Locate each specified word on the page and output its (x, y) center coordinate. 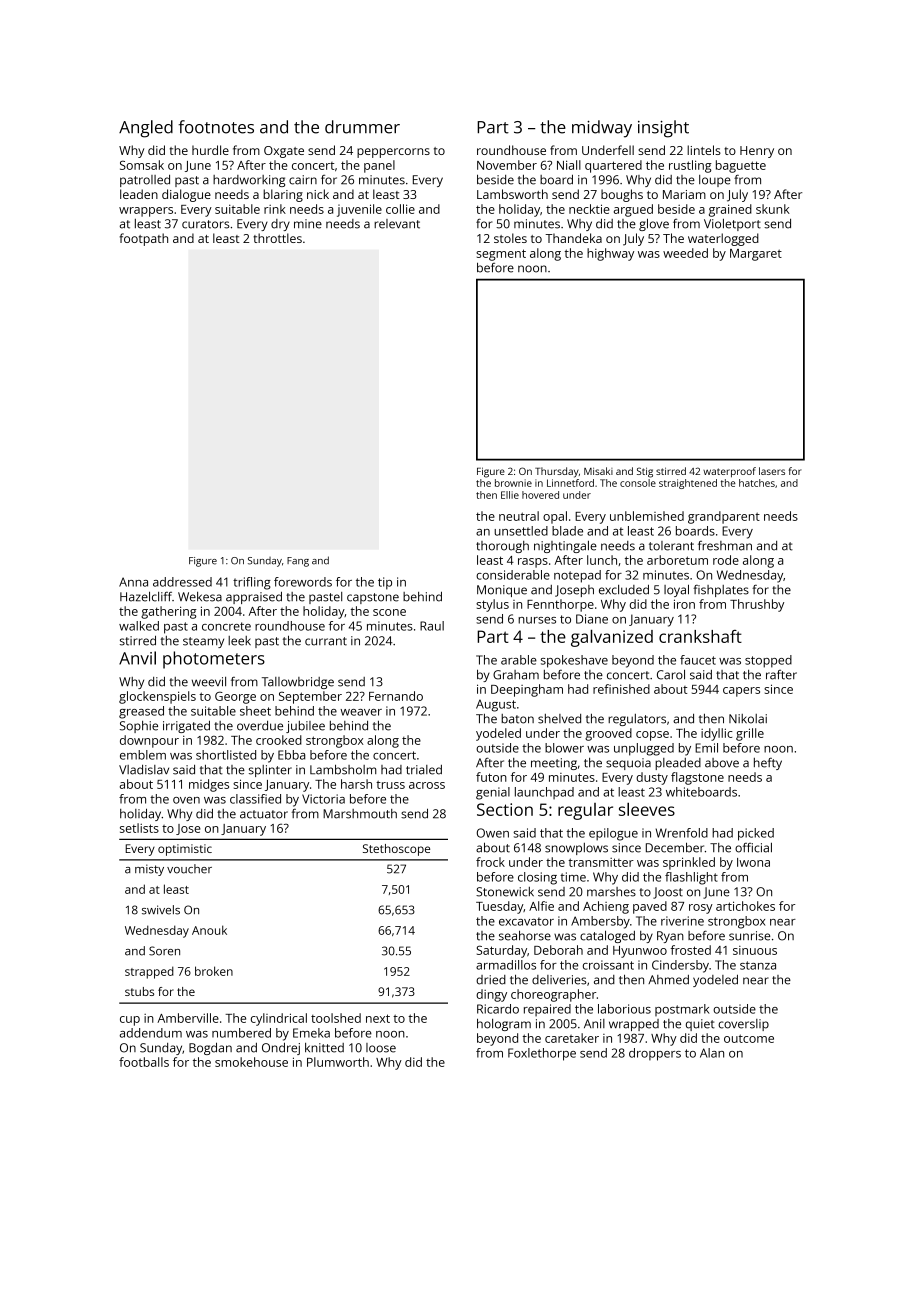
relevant (397, 224)
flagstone (697, 778)
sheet (255, 711)
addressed (182, 582)
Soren (164, 951)
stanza (758, 965)
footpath (143, 239)
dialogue (186, 195)
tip (385, 583)
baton (517, 719)
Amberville (188, 1018)
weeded (685, 253)
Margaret (756, 255)
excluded (624, 589)
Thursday (557, 472)
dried (491, 980)
